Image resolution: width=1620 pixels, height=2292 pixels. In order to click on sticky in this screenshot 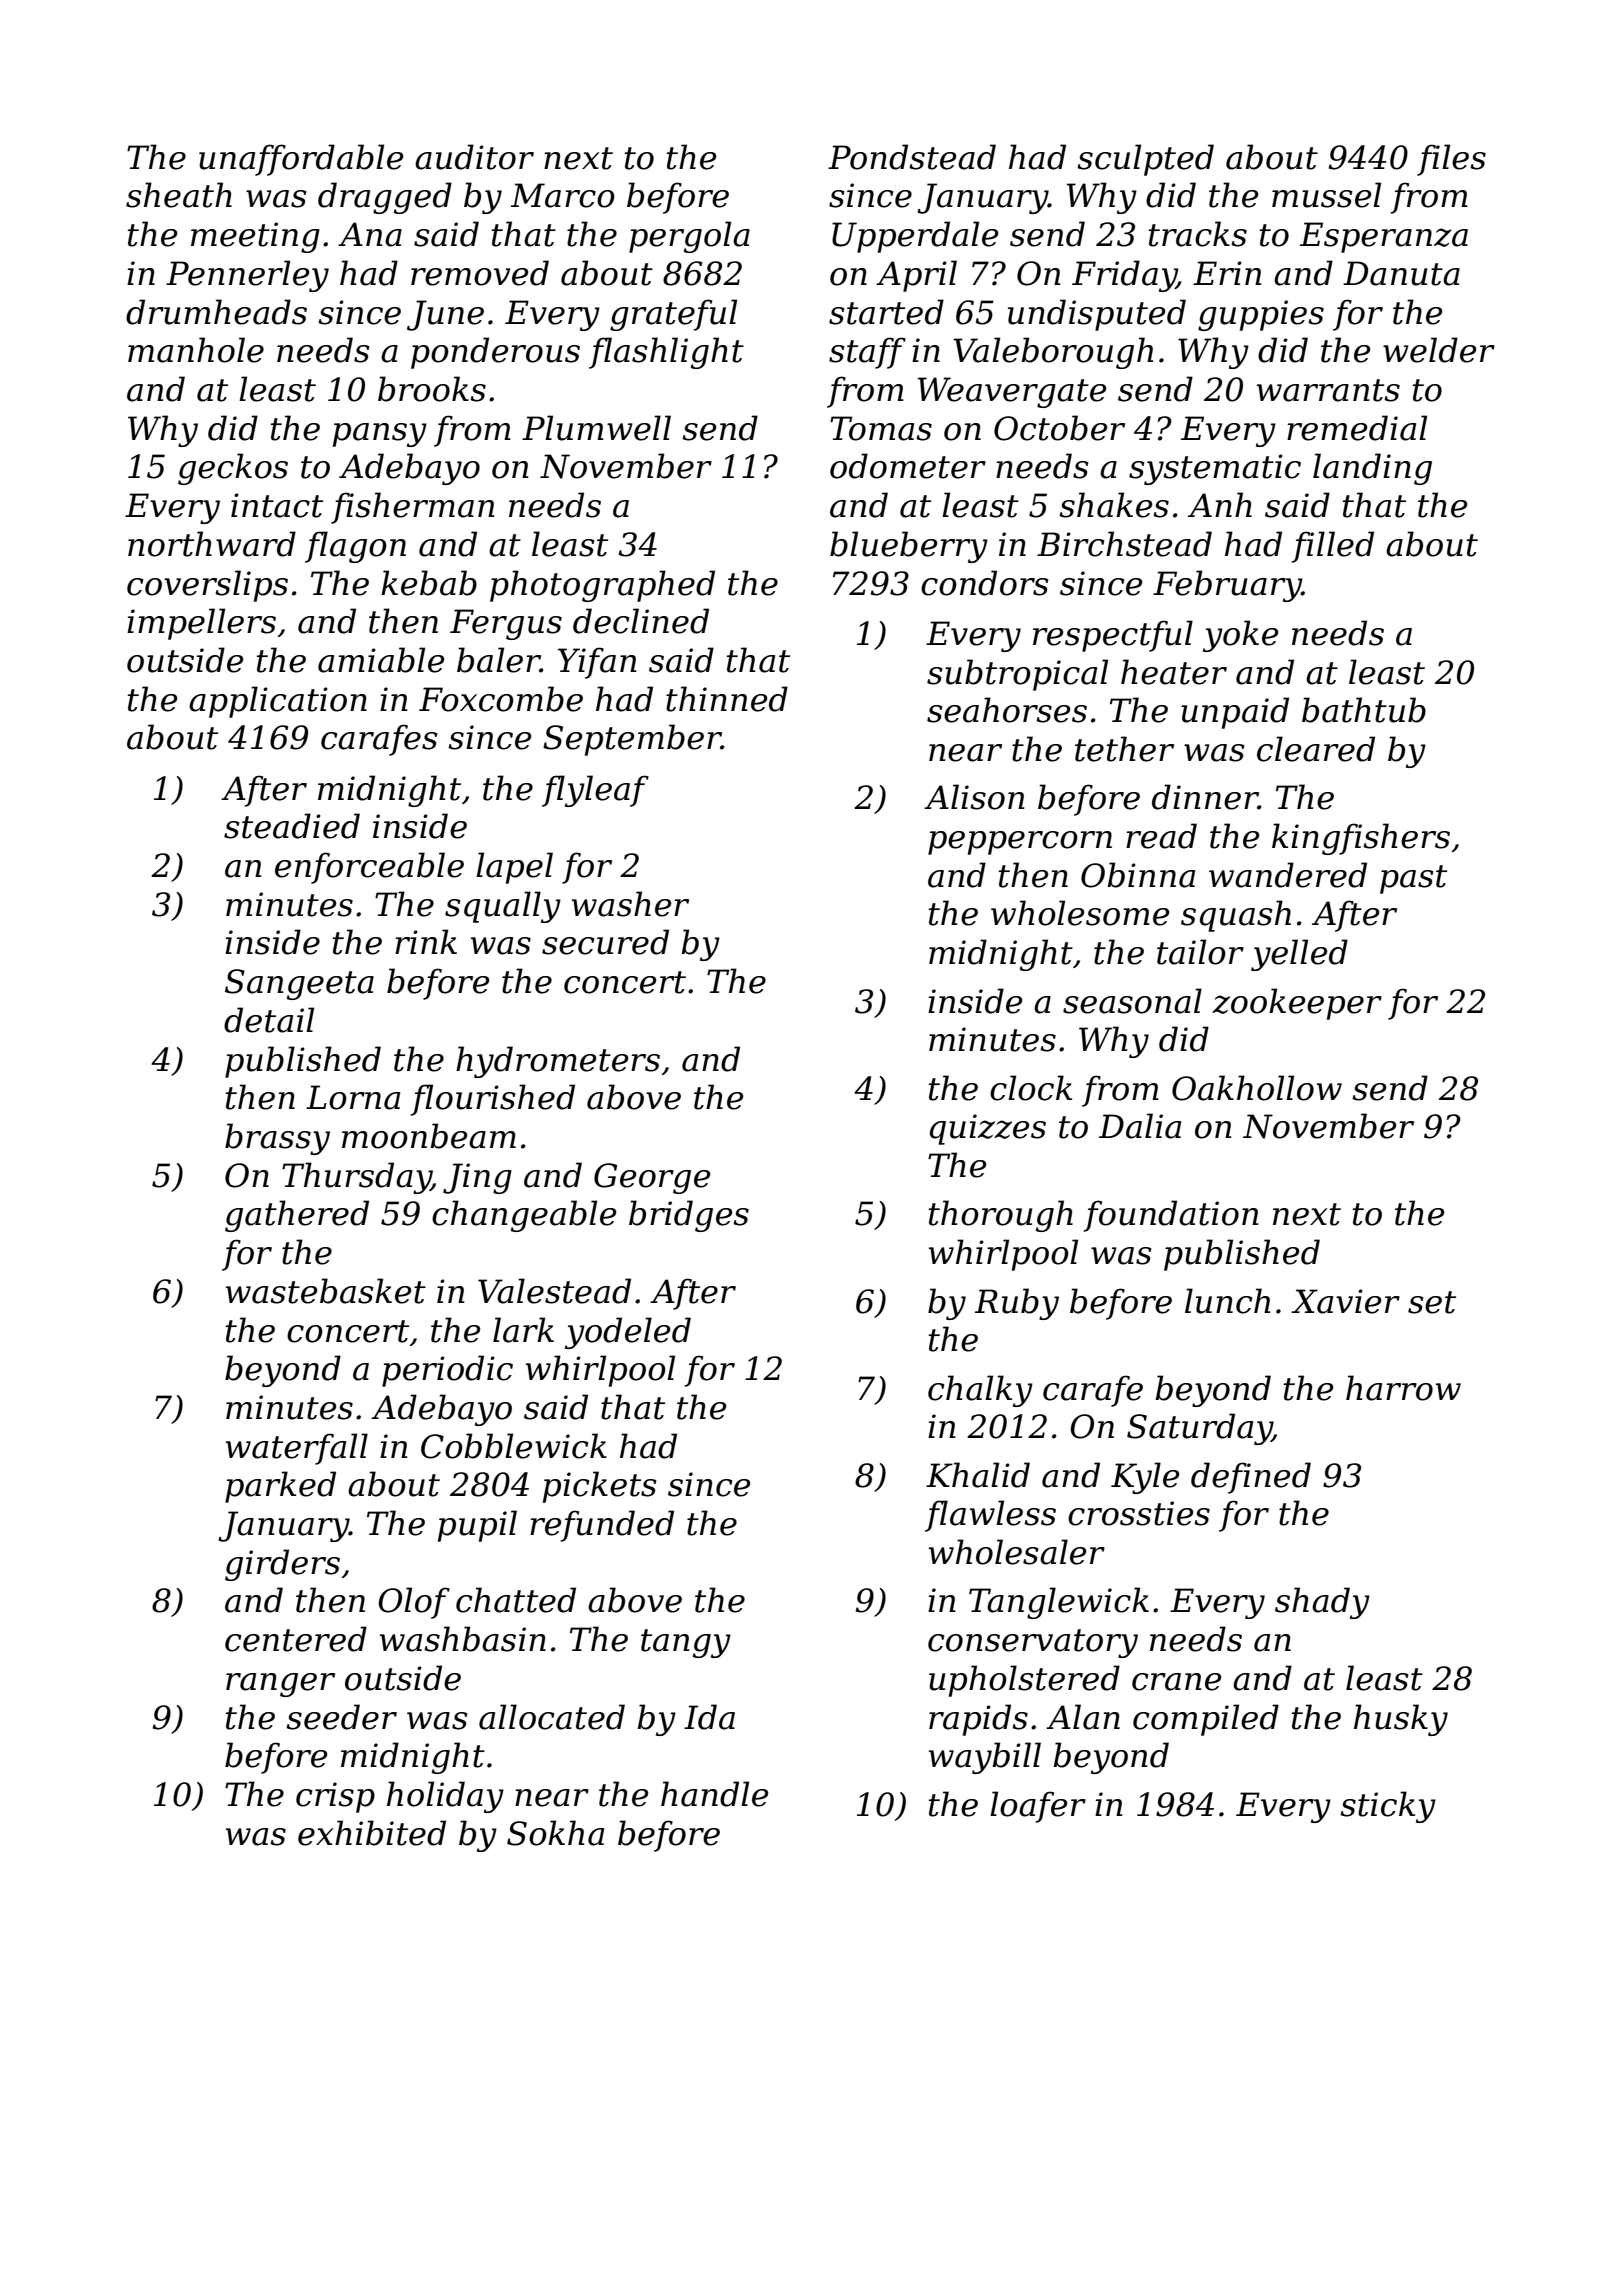, I will do `click(1388, 1807)`.
